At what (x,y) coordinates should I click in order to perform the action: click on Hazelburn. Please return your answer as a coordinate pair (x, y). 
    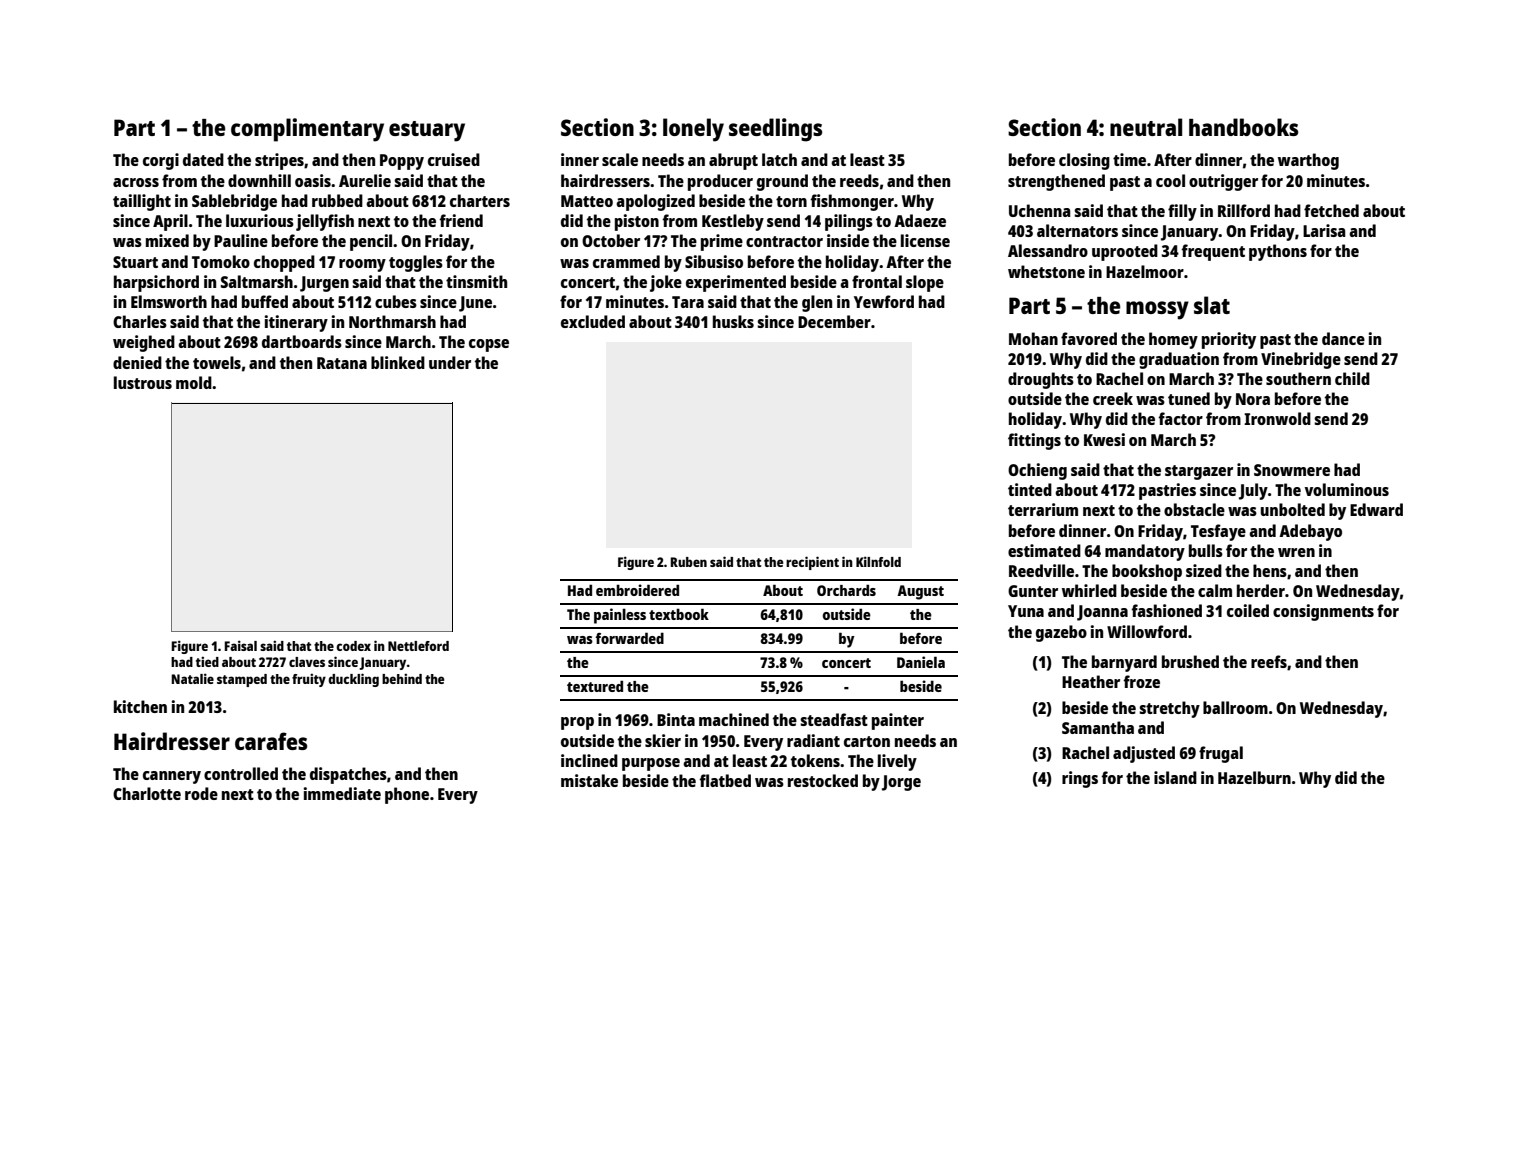
    Looking at the image, I should click on (1254, 777).
